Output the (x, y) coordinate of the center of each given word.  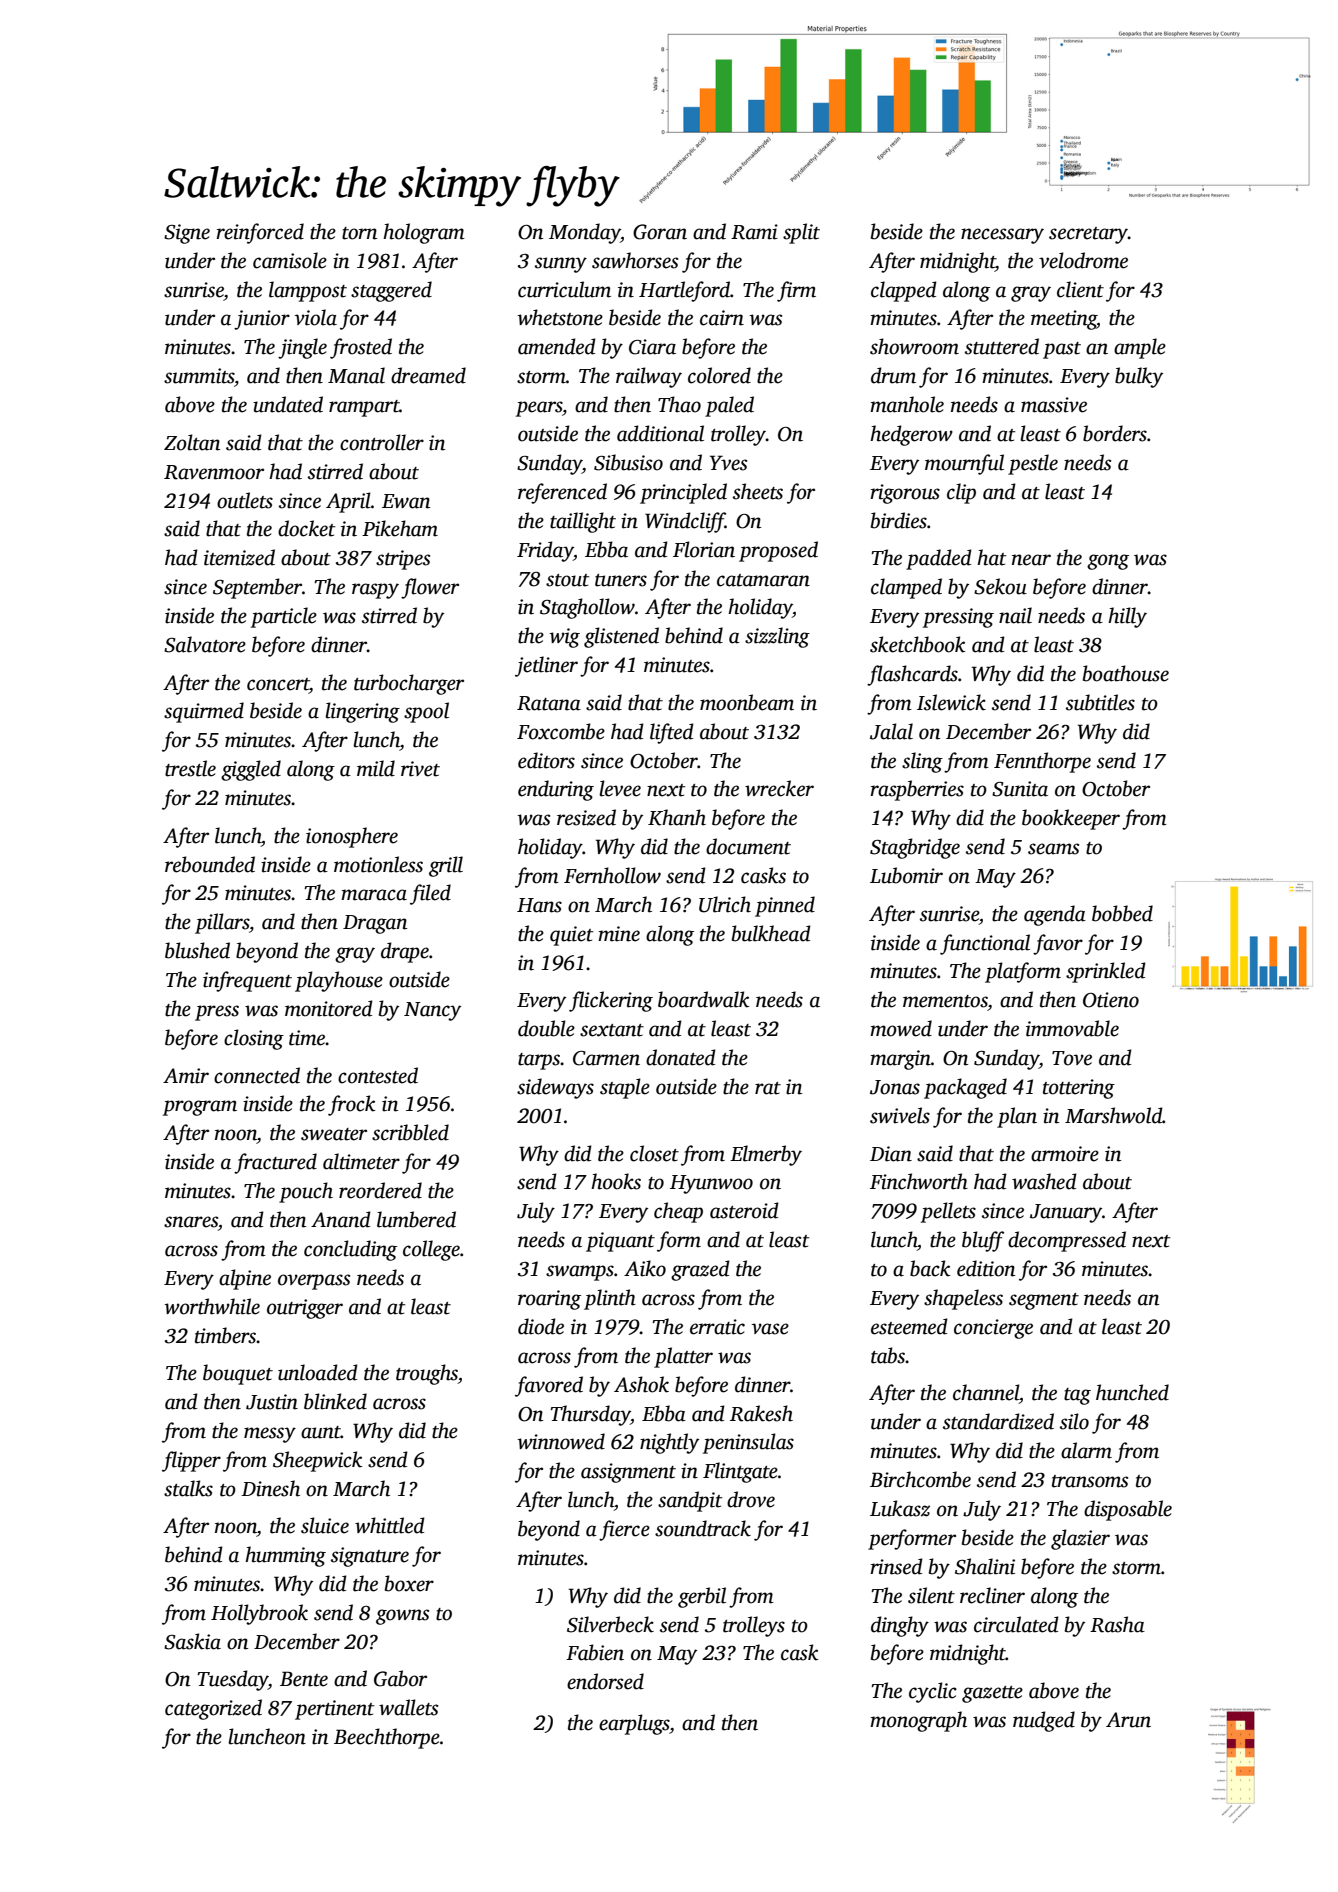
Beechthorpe (387, 1738)
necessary (1002, 236)
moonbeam (747, 702)
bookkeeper (1071, 819)
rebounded (210, 864)
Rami (754, 232)
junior (262, 320)
